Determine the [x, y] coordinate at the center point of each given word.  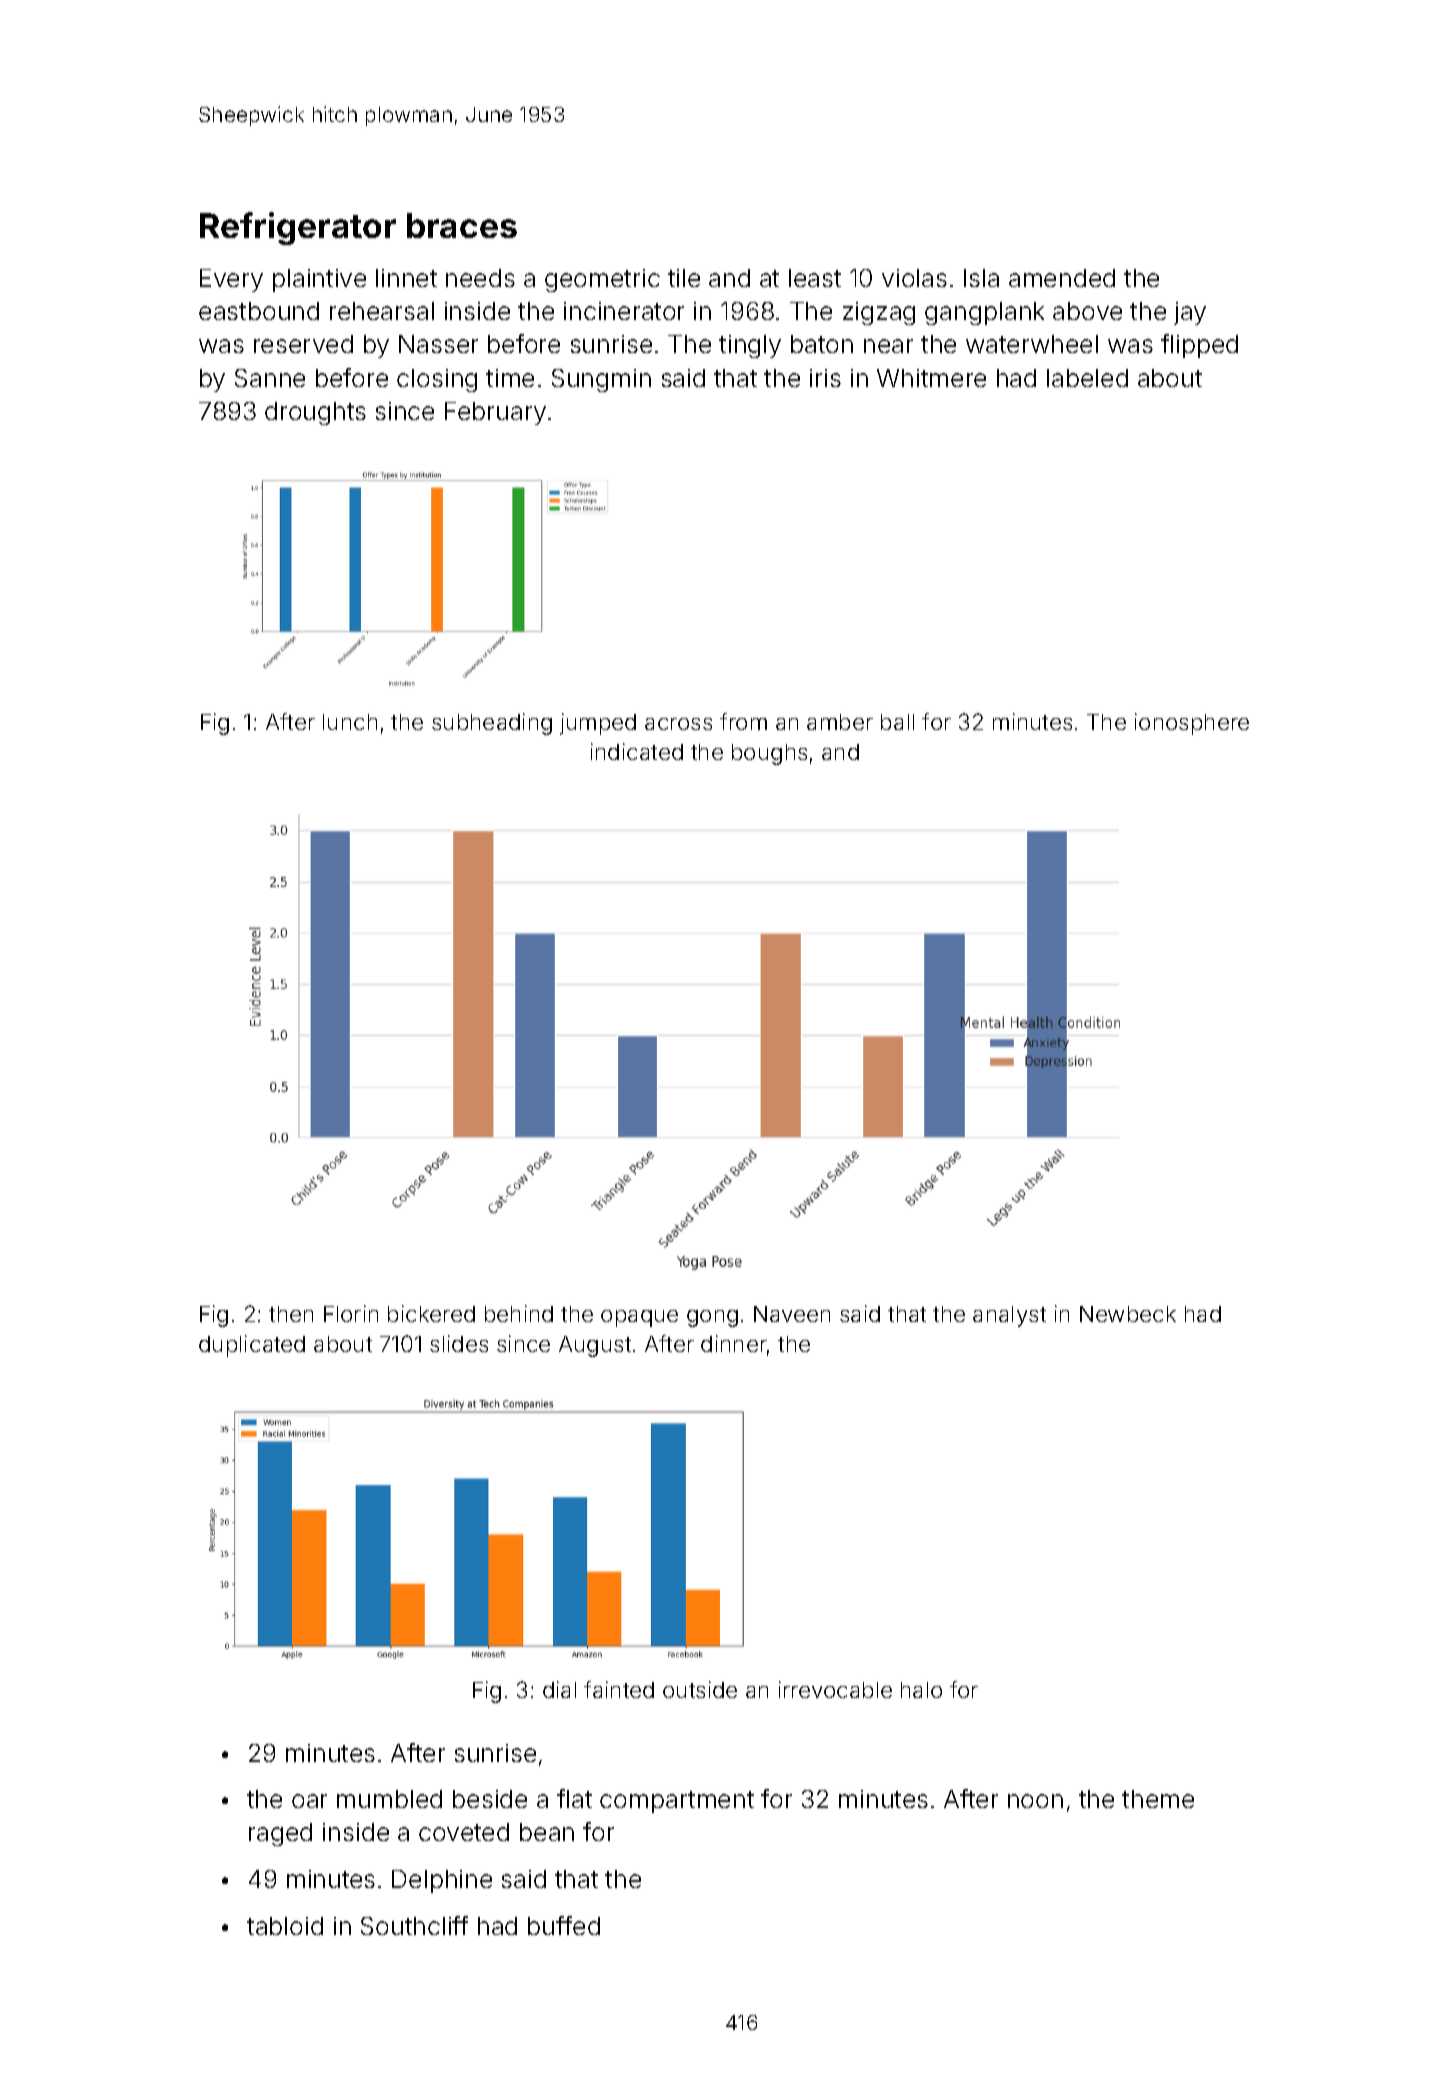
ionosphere [1192, 724]
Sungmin [601, 380]
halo [921, 1690]
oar [309, 1801]
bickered [431, 1313]
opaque [639, 1318]
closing [437, 380]
